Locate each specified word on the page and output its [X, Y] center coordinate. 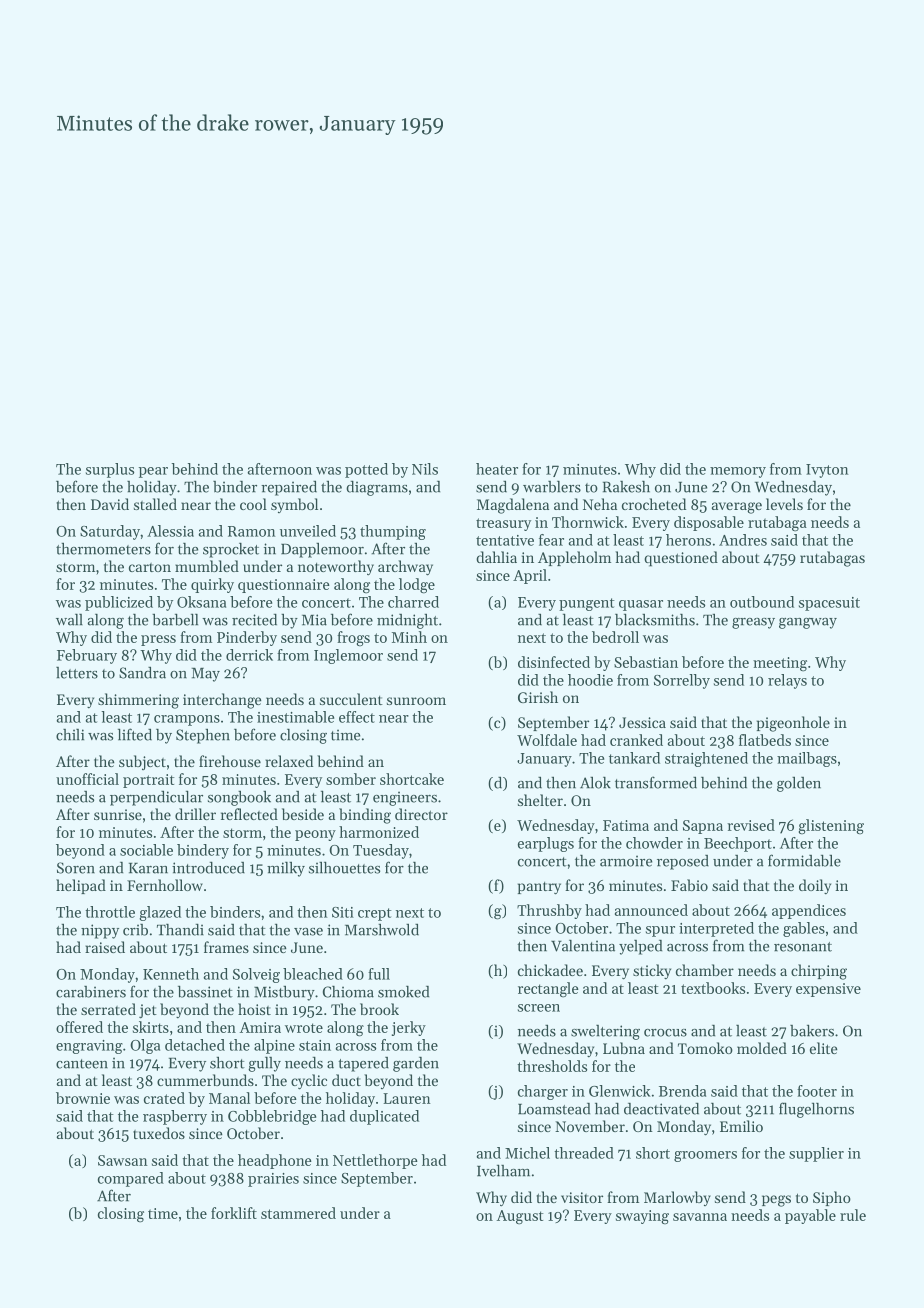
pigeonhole [793, 724]
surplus [110, 470]
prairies [273, 1180]
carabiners [91, 992]
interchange [222, 701]
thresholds [552, 1066]
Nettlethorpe [375, 1161]
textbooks [713, 988]
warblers [552, 487]
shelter [540, 800]
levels [784, 504]
